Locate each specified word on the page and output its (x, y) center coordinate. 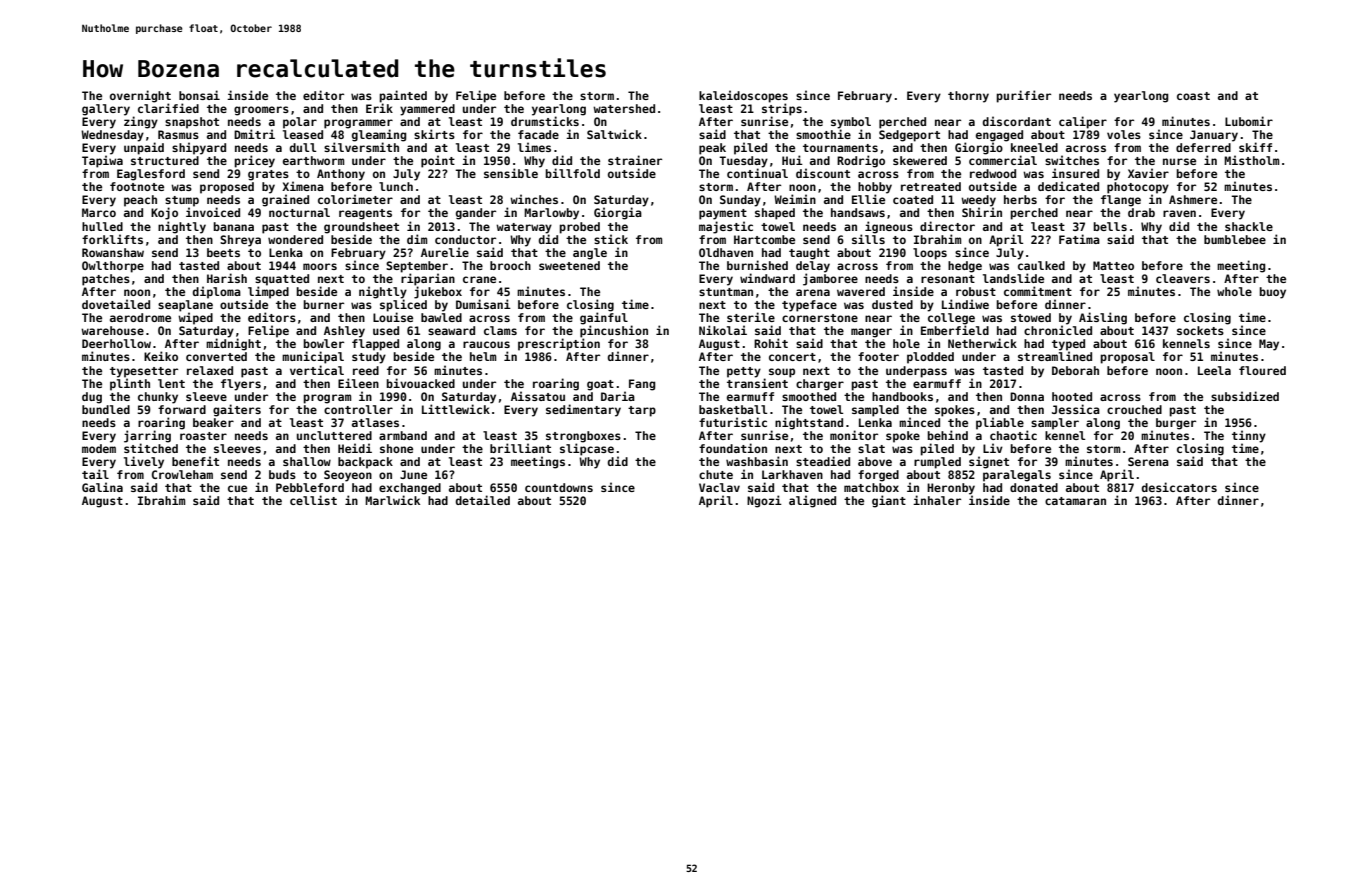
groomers (261, 111)
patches (106, 280)
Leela (1214, 370)
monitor (854, 435)
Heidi (355, 448)
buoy (1272, 293)
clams (500, 330)
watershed (624, 108)
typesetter (144, 372)
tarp (642, 411)
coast (1193, 96)
